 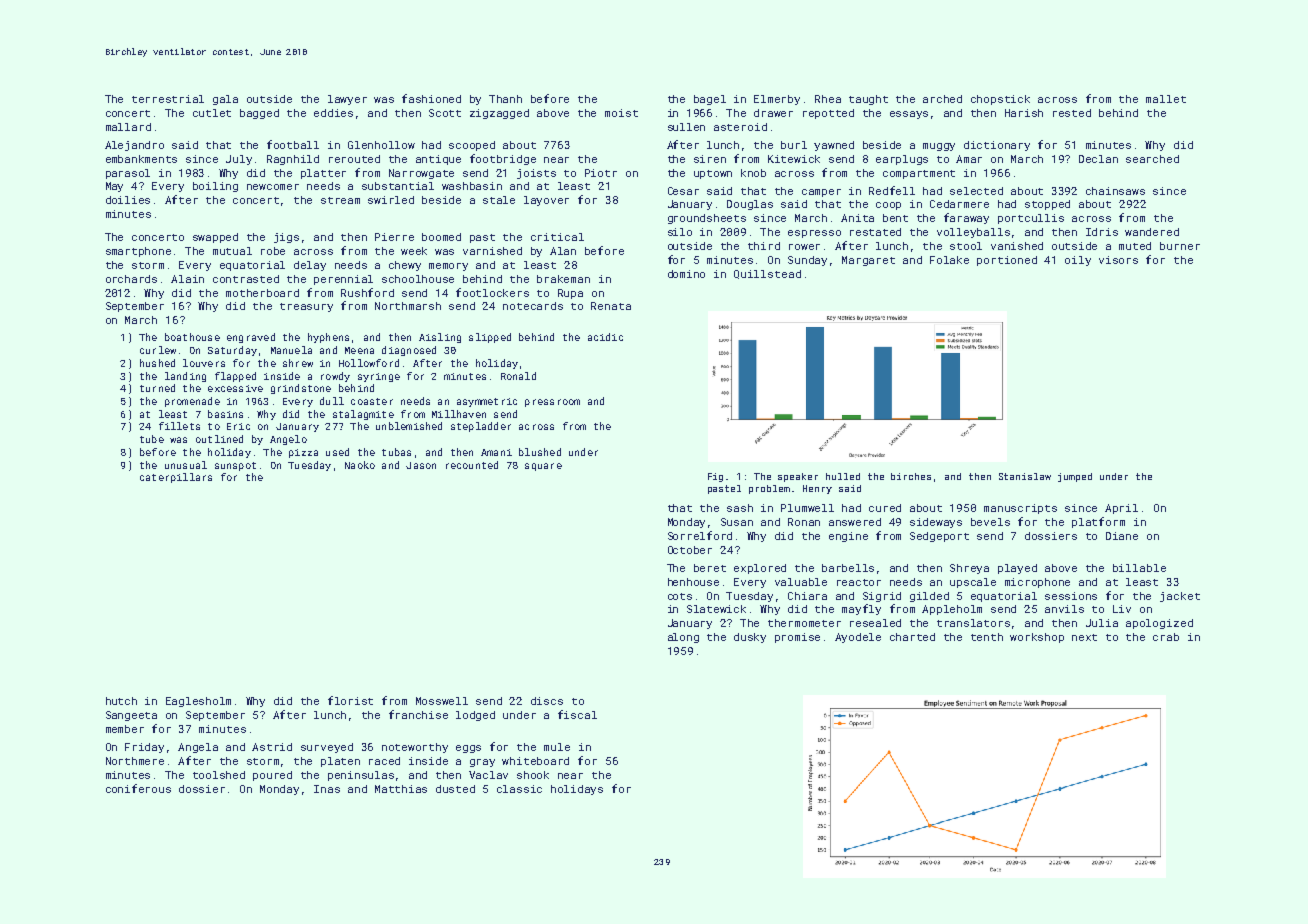 I want to click on gala, so click(x=225, y=100).
